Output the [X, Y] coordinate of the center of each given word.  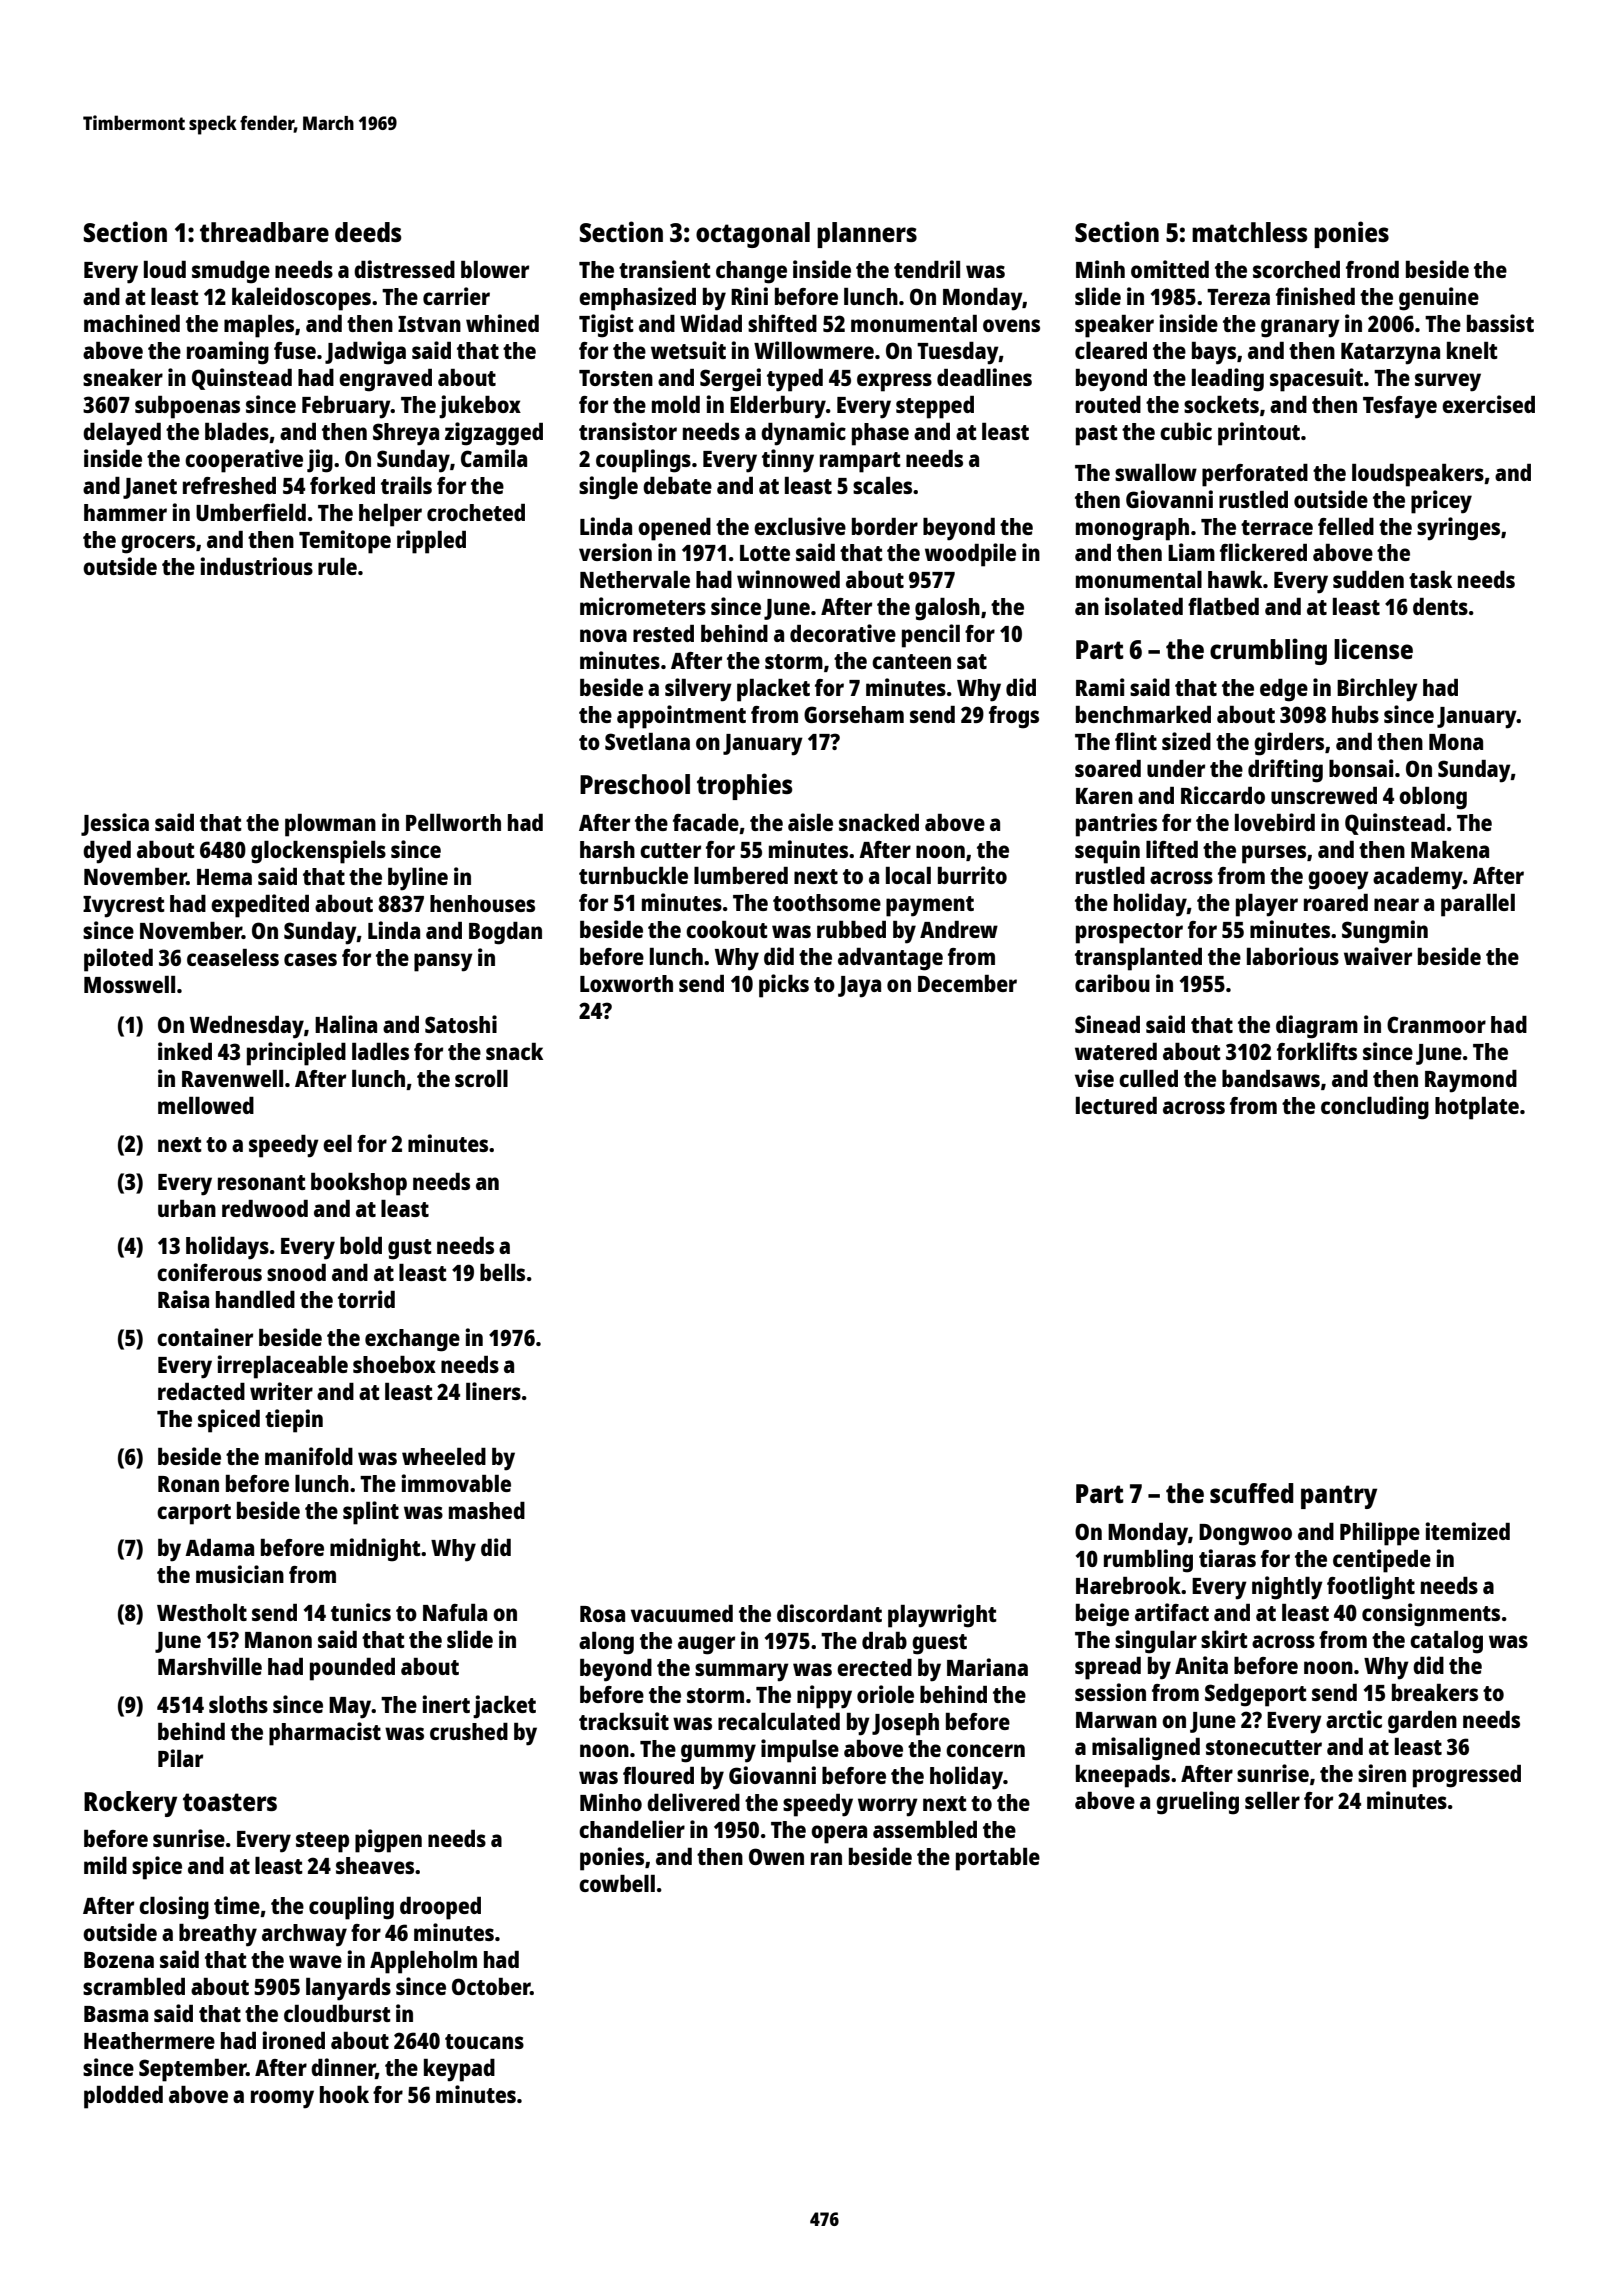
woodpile [970, 555]
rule [337, 566]
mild [105, 1865]
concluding [1375, 1108]
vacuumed [682, 1613]
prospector [1129, 933]
